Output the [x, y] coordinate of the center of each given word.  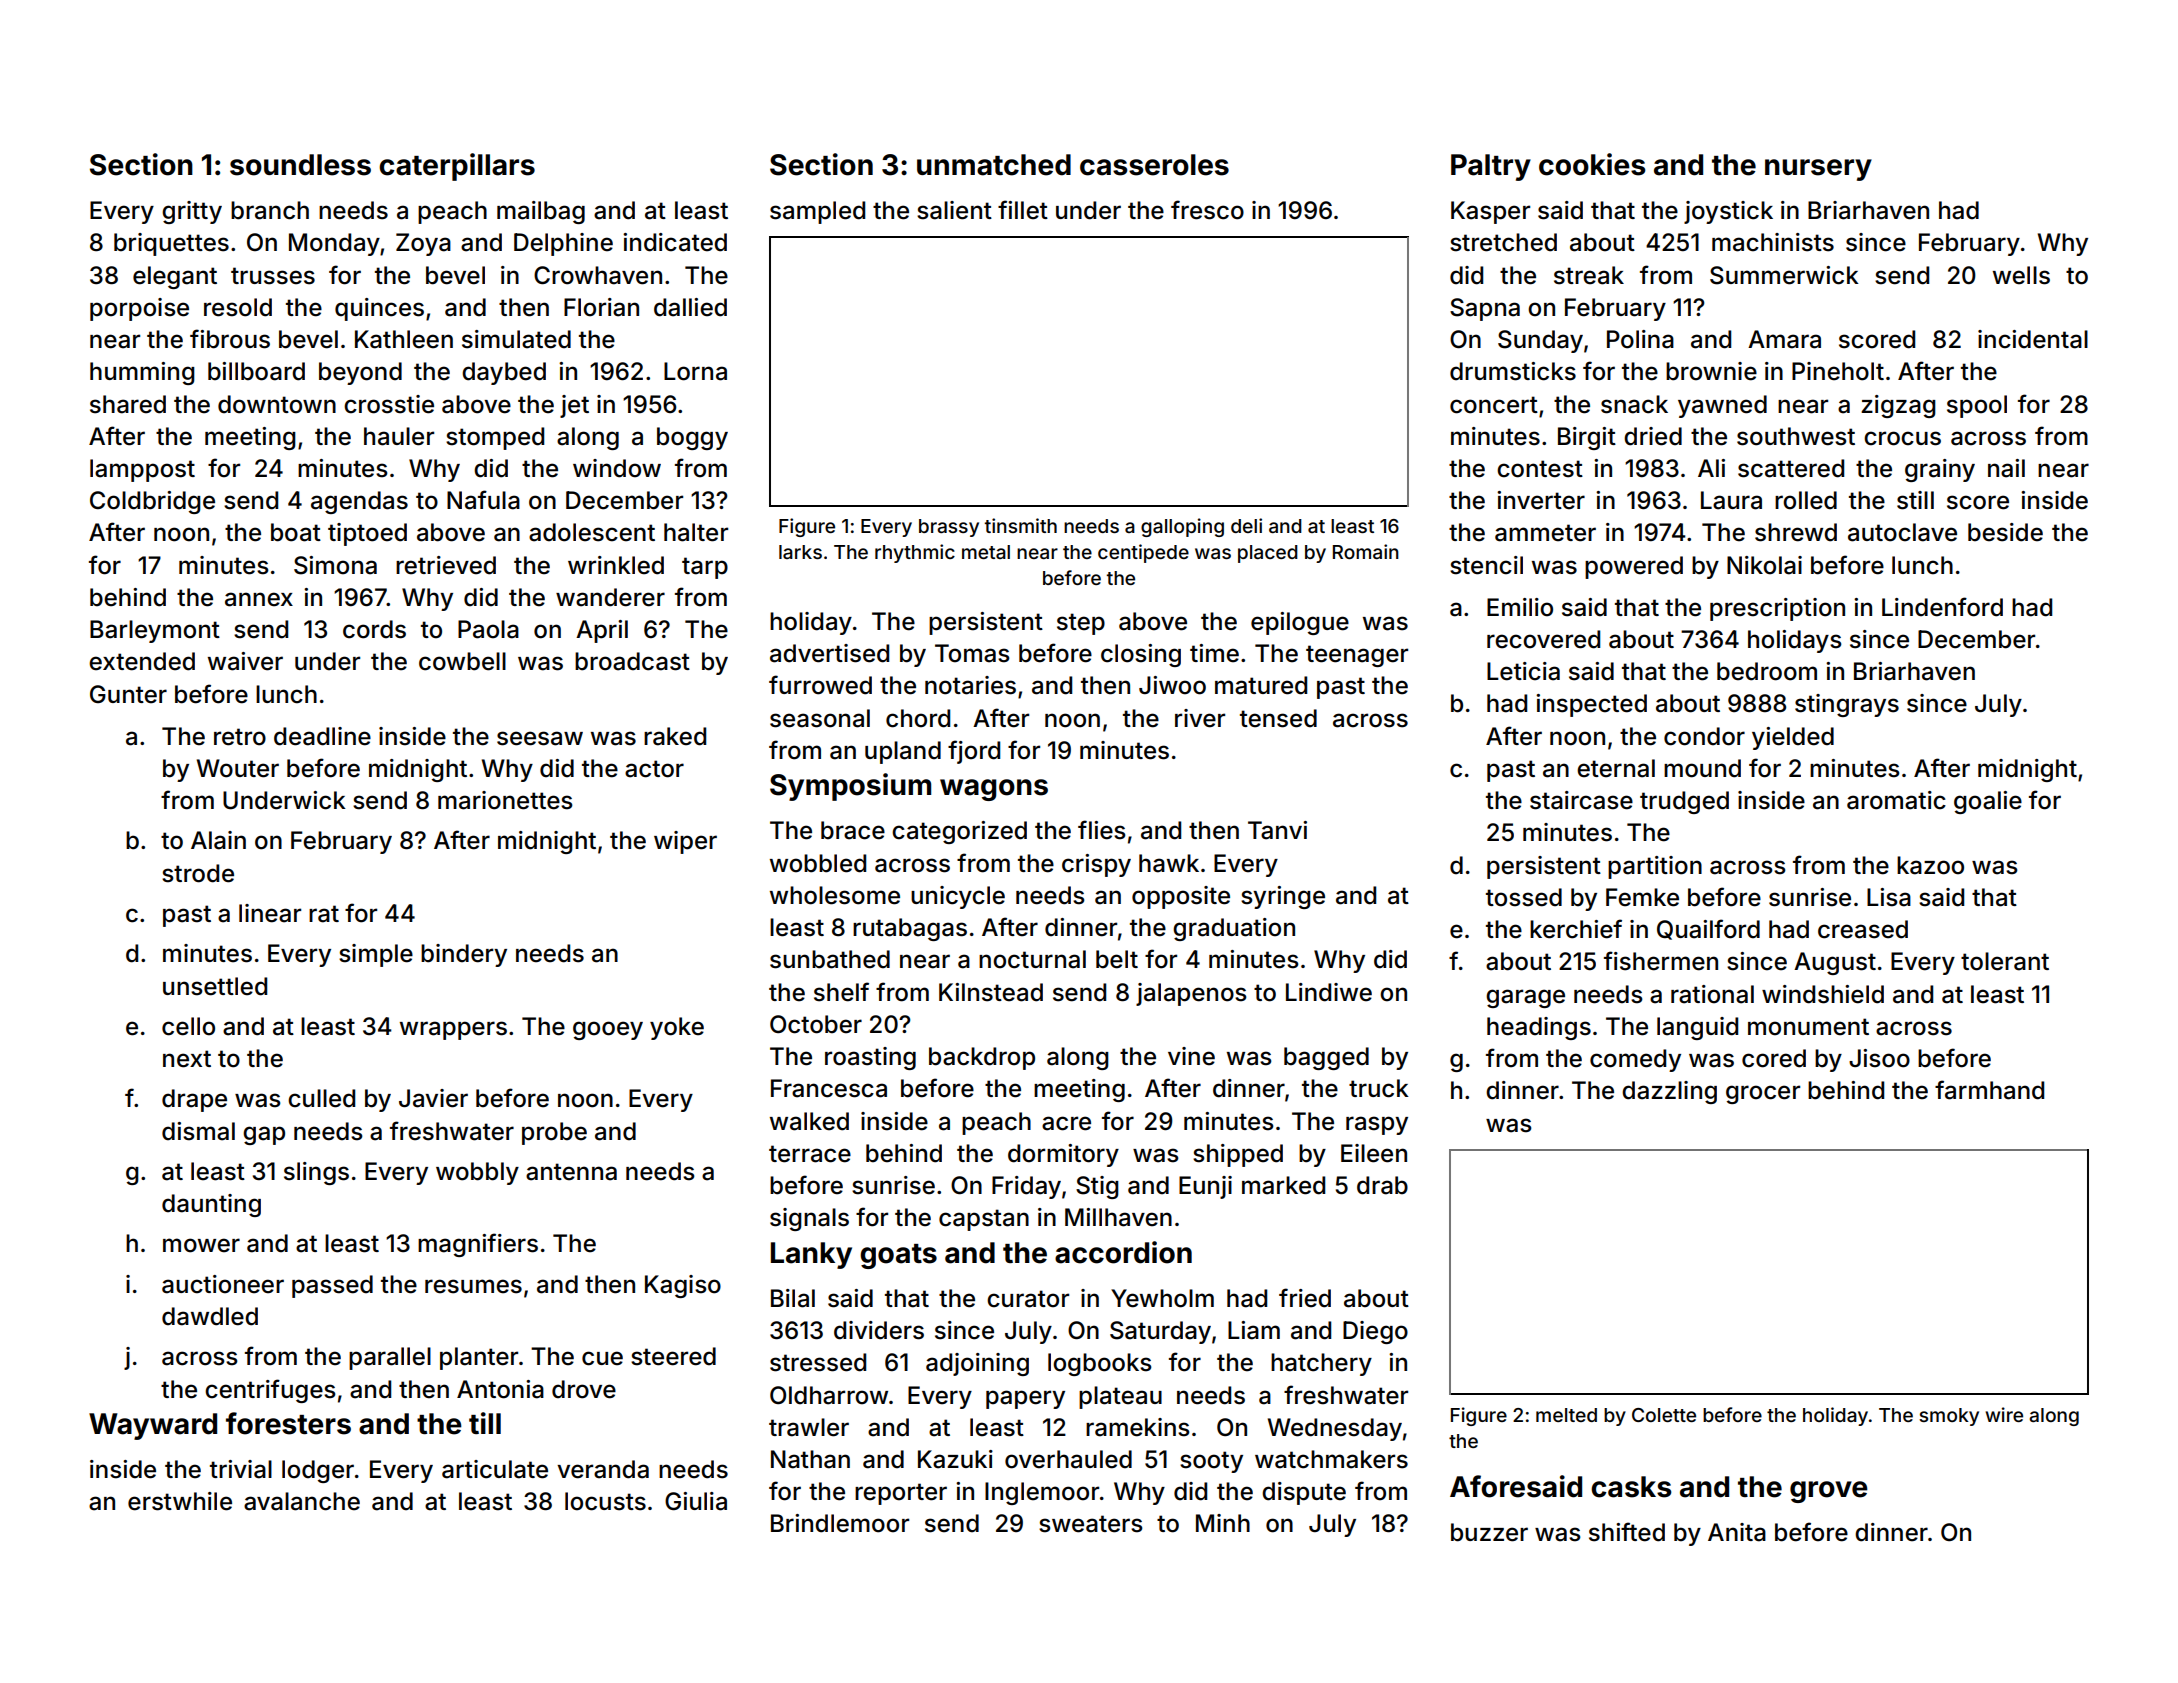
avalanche [302, 1501]
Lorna [695, 371]
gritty [192, 212]
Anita [1737, 1532]
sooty [1211, 1462]
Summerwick [1784, 275]
